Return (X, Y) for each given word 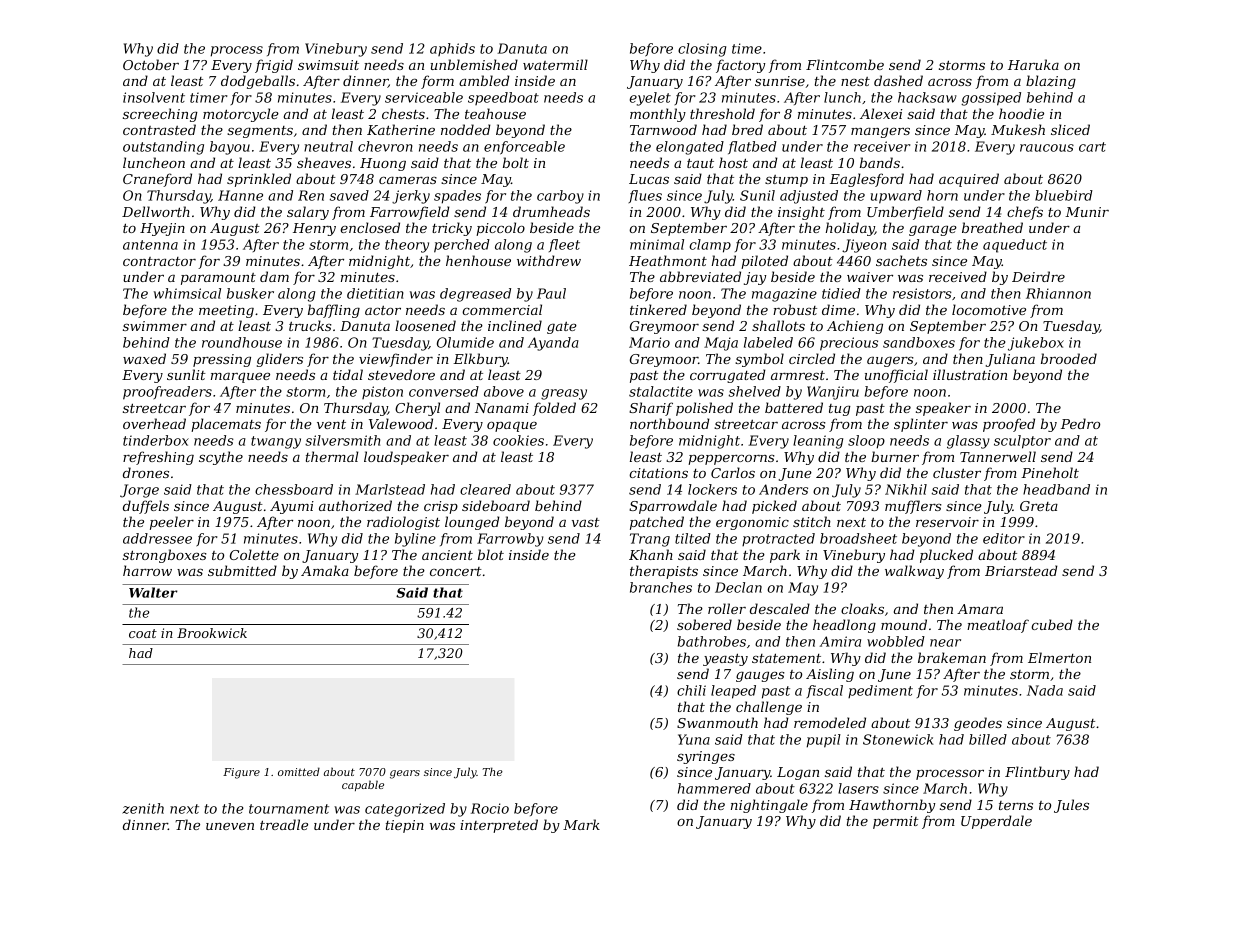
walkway (914, 572)
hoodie (1021, 113)
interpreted (499, 826)
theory (407, 246)
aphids (452, 49)
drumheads (551, 211)
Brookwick (212, 633)
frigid (274, 66)
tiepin (405, 826)
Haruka (1033, 64)
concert (456, 571)
